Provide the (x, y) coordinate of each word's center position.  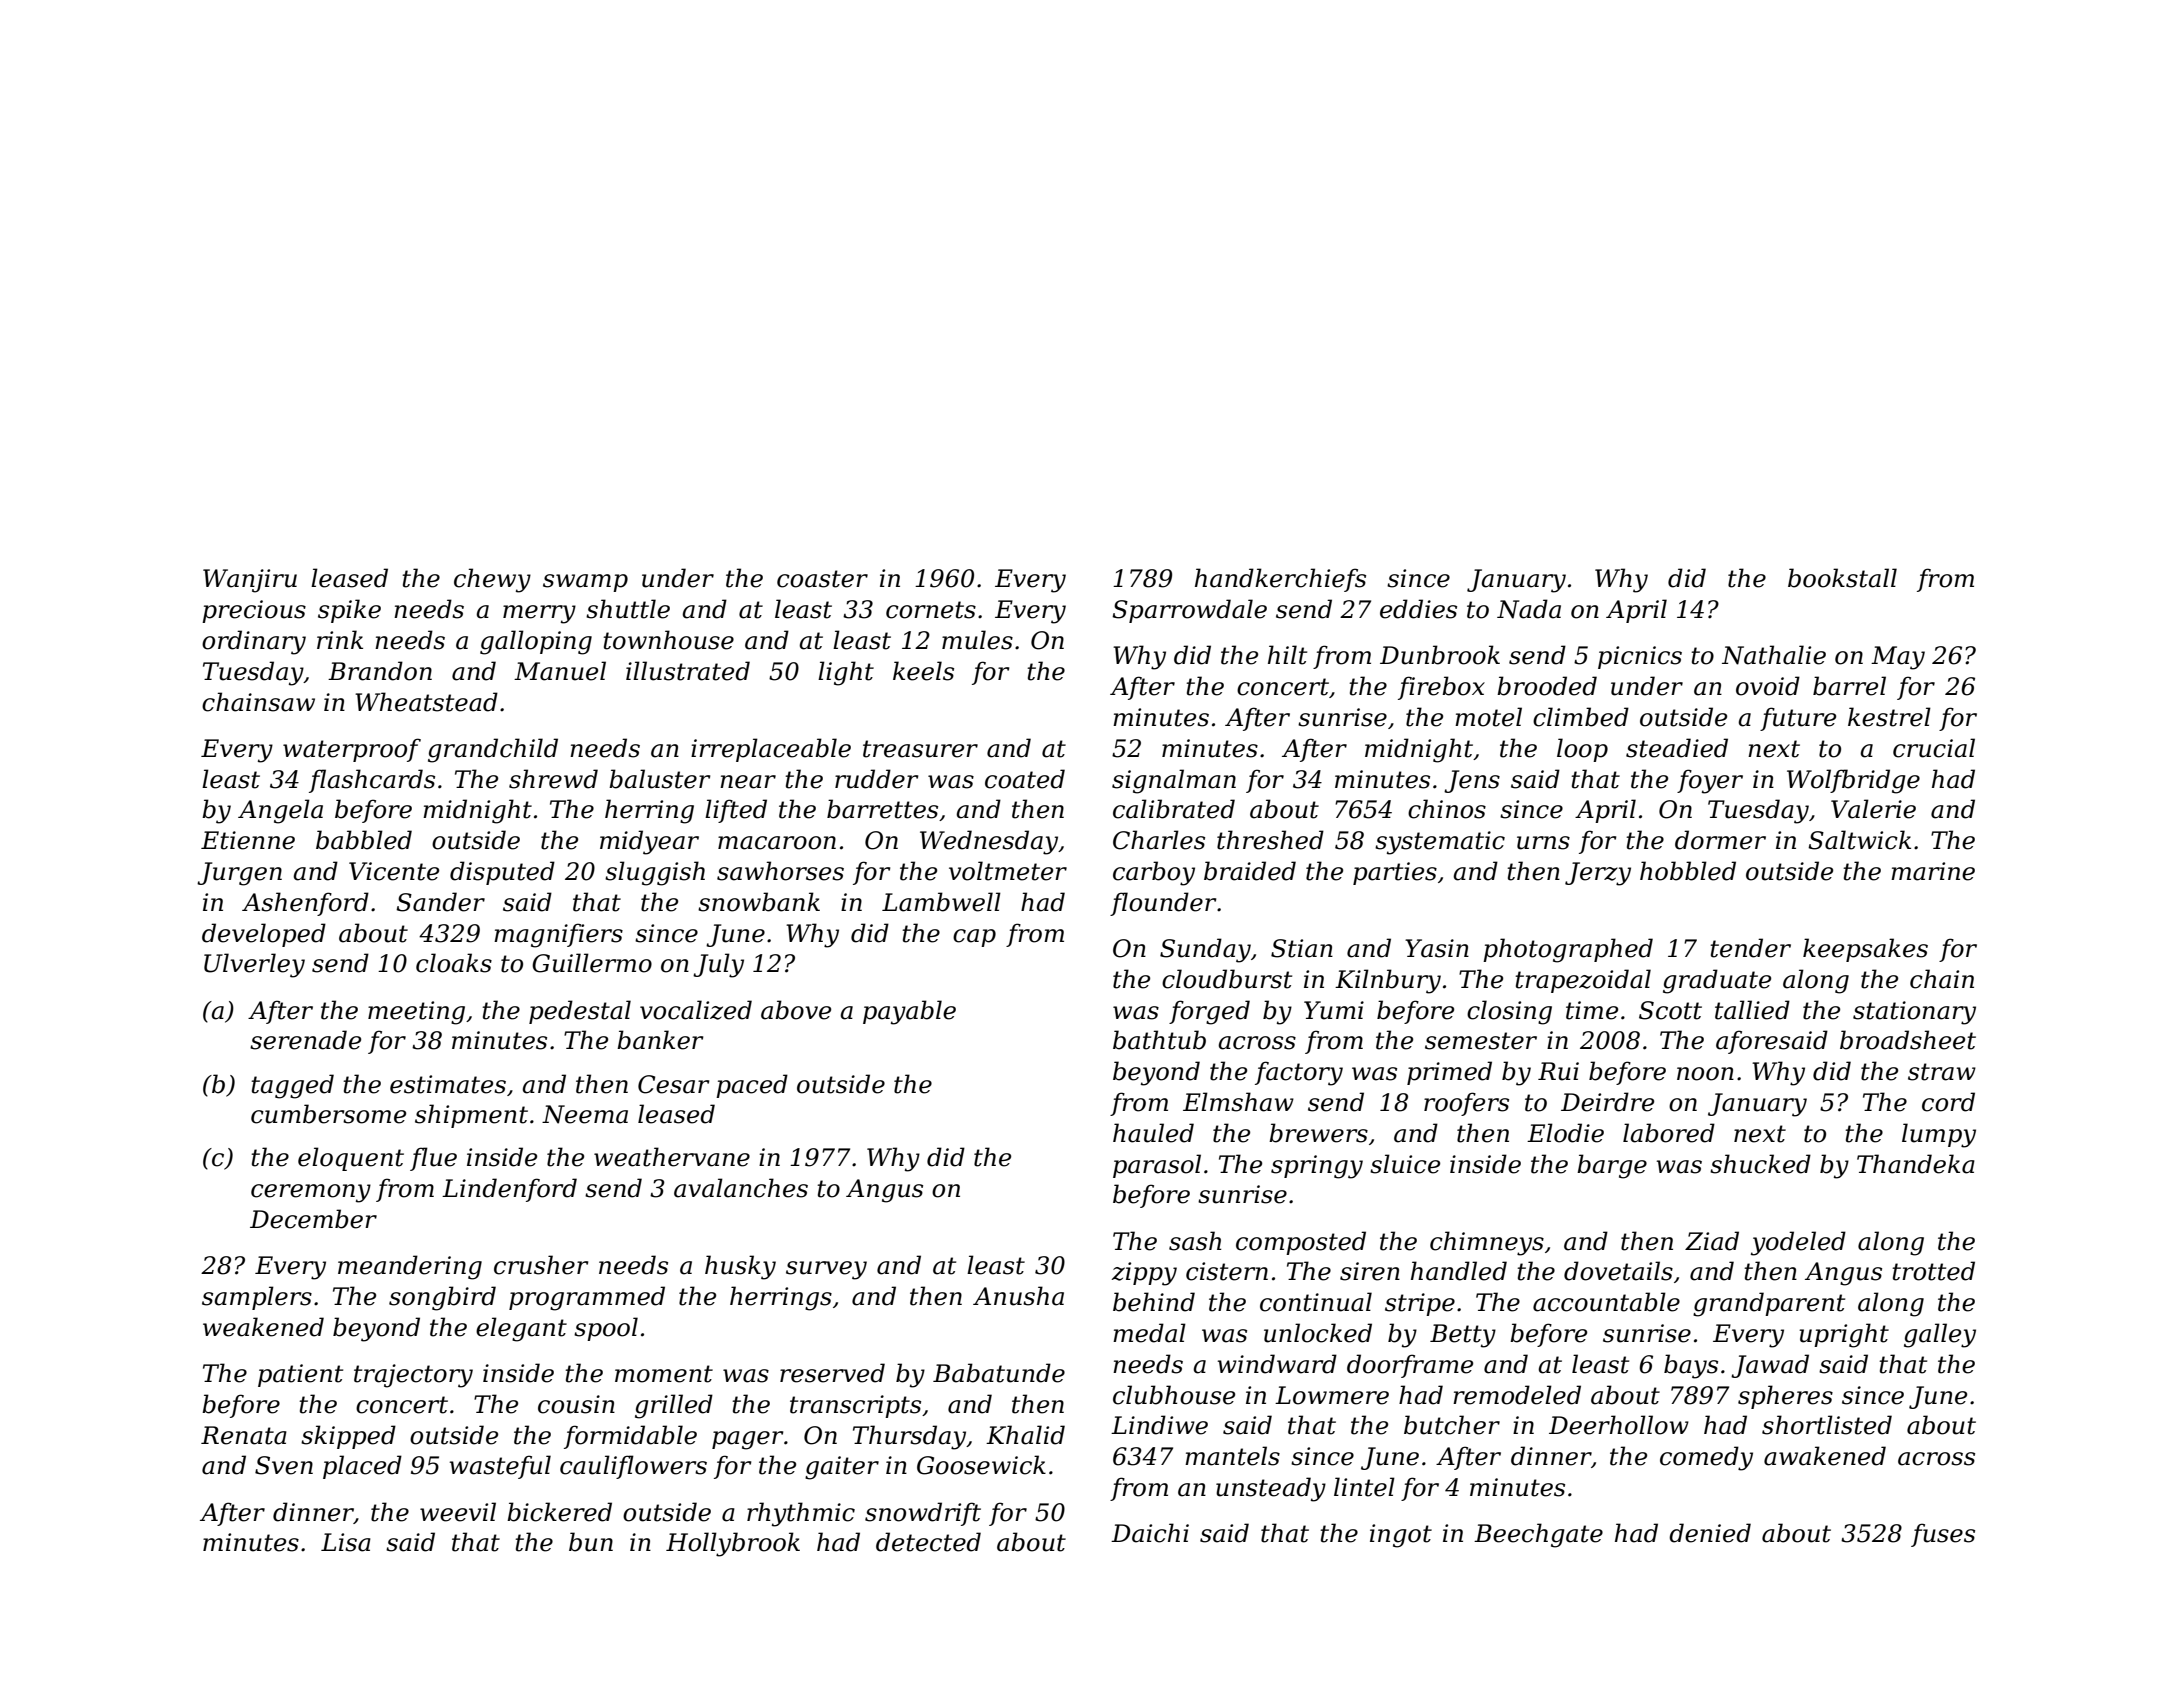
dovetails (1618, 1271)
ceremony (311, 1193)
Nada (1529, 609)
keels (923, 671)
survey (826, 1270)
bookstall (1842, 578)
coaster (822, 579)
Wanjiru (250, 581)
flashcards (372, 781)
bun (591, 1542)
